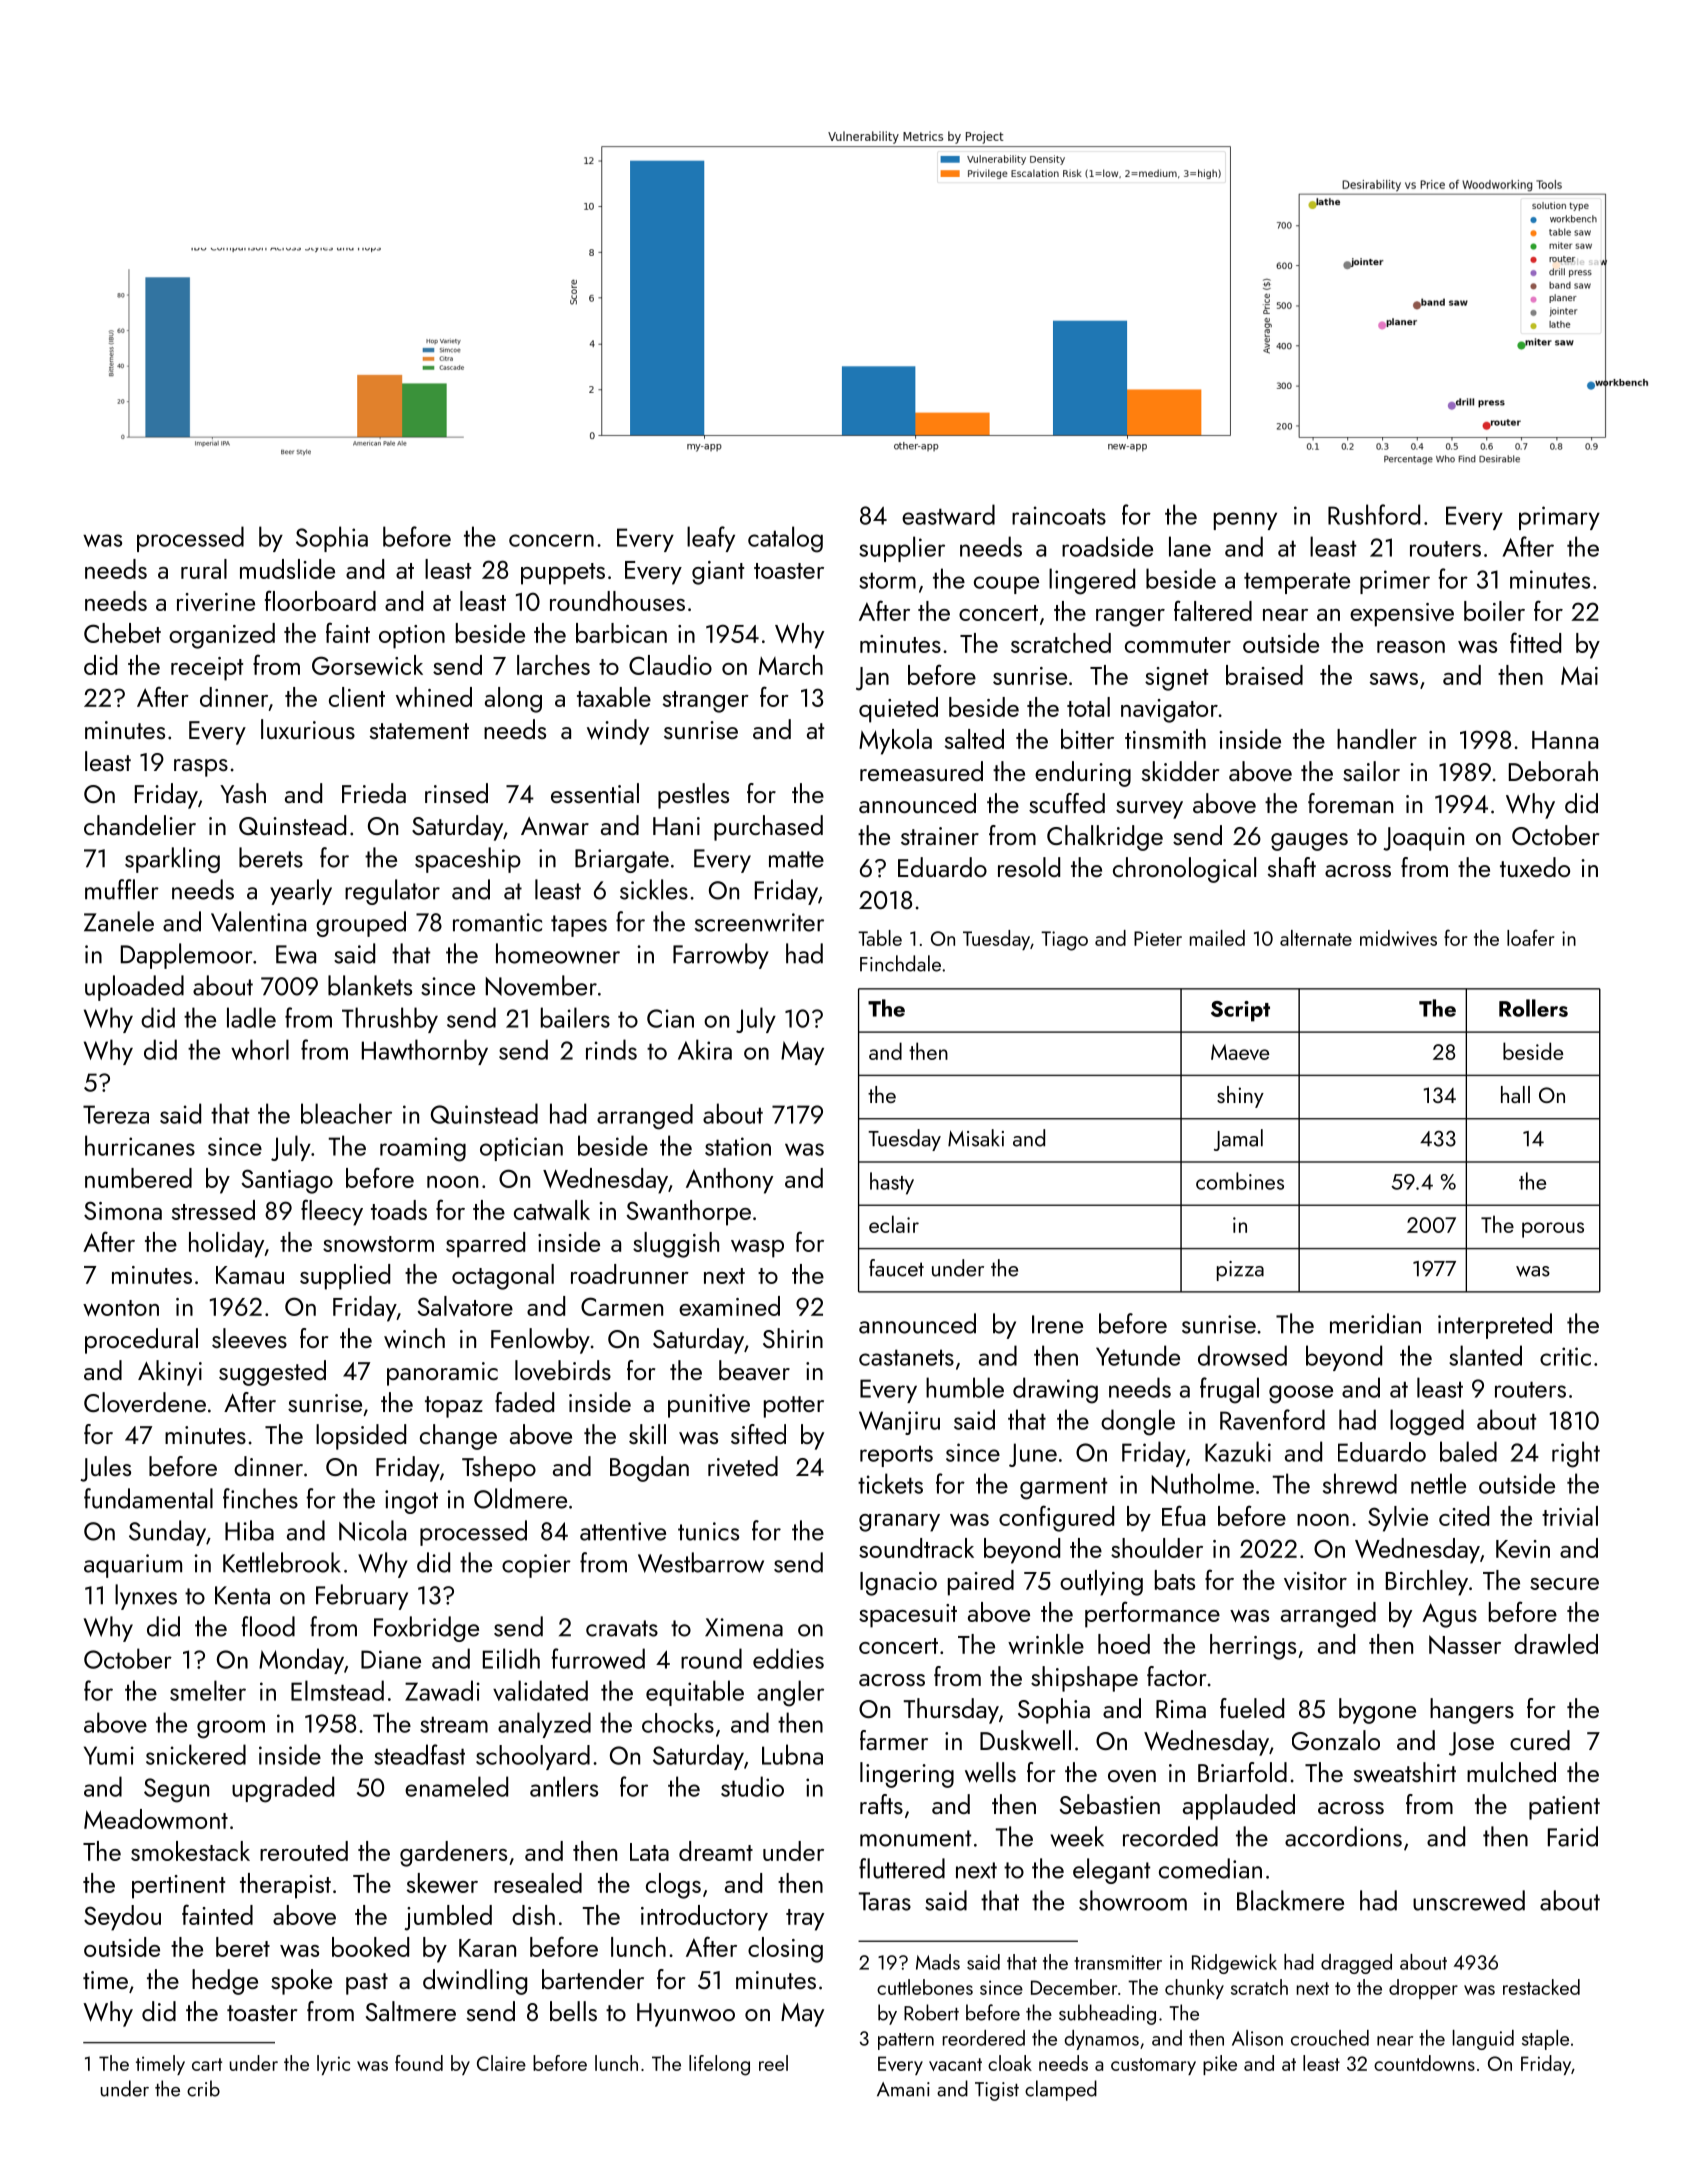 This screenshot has height=2178, width=1683. What do you see at coordinates (1565, 1356) in the screenshot?
I see `critic` at bounding box center [1565, 1356].
